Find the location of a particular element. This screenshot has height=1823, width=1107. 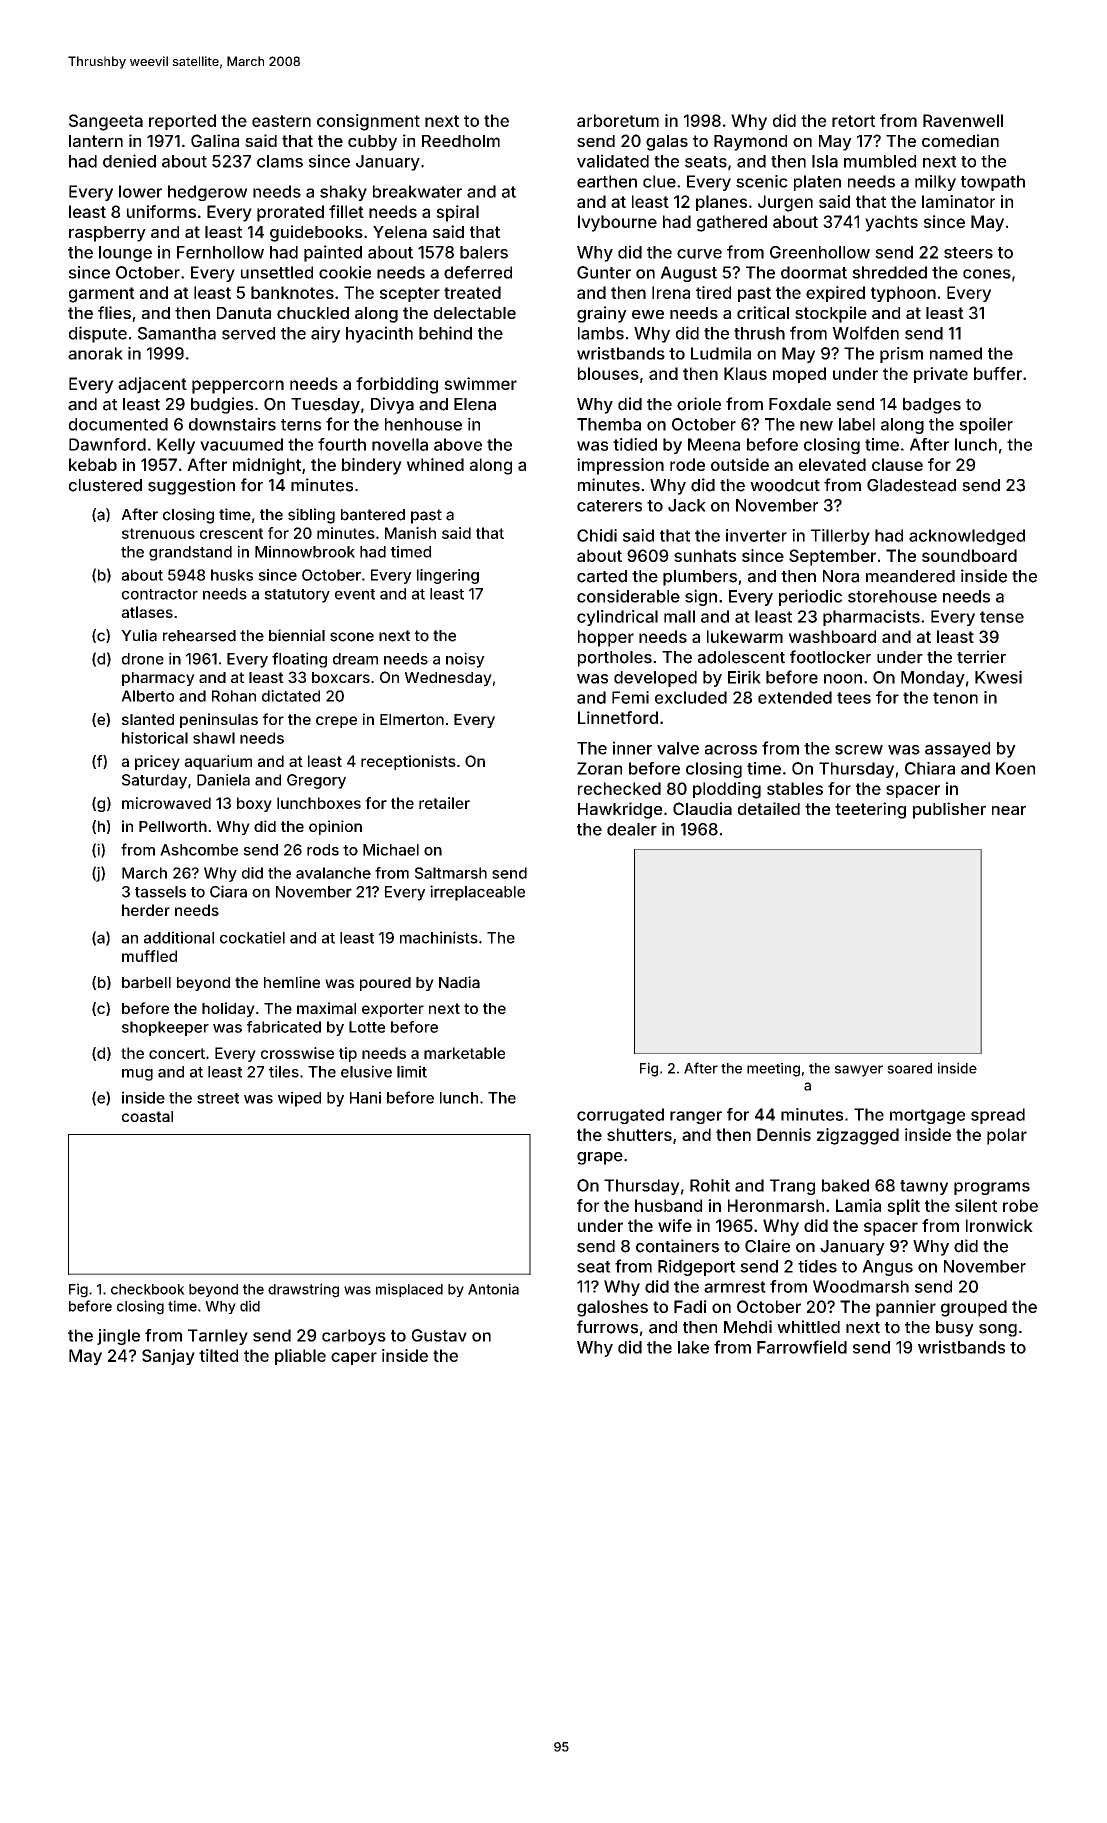

Danuta is located at coordinates (244, 313).
